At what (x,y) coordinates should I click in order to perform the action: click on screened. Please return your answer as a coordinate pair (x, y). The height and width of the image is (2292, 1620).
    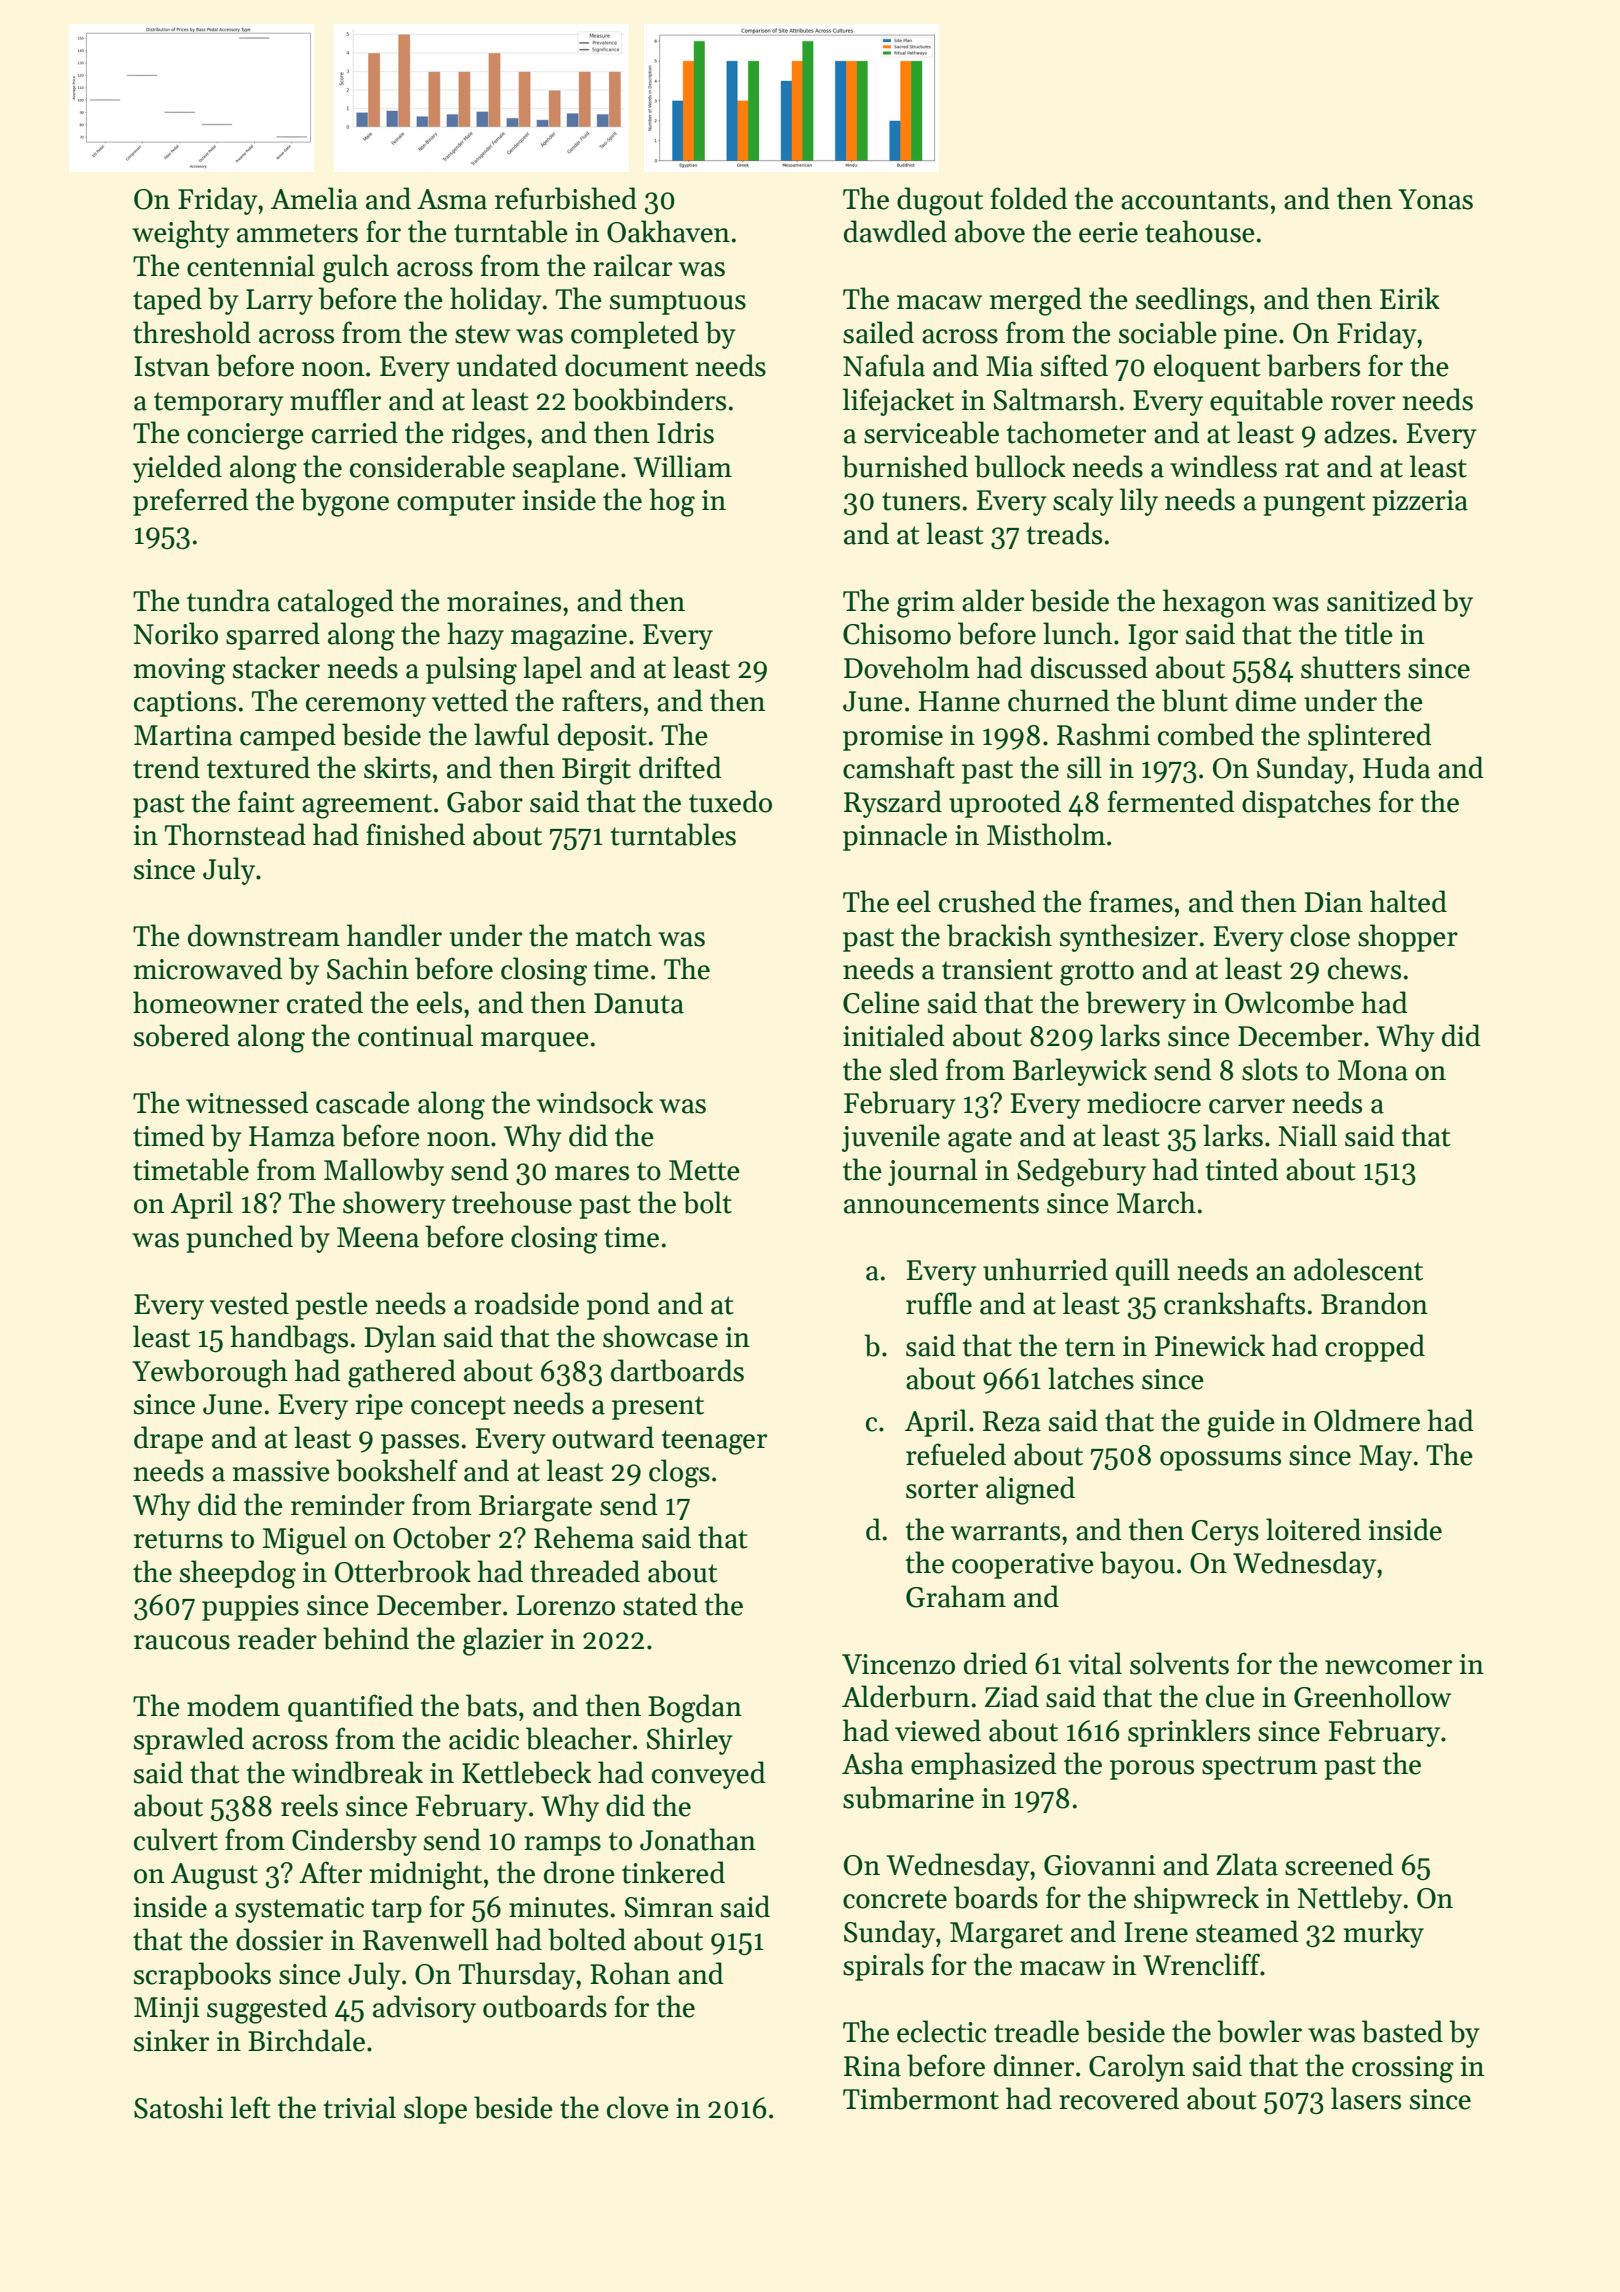
    Looking at the image, I should click on (1339, 1864).
